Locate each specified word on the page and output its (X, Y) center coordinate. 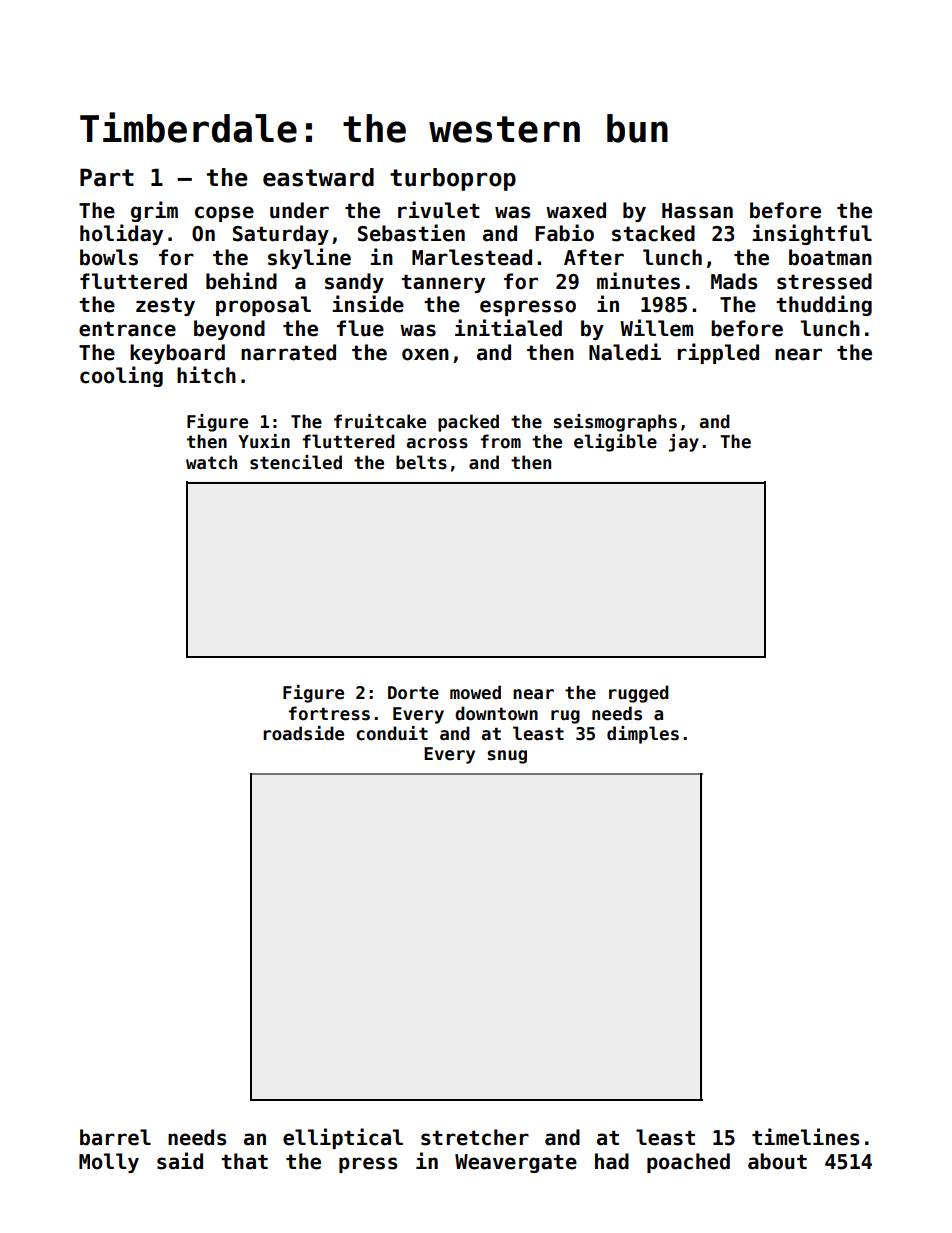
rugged (639, 694)
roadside (303, 733)
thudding (824, 305)
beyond (229, 330)
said (180, 1161)
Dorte (413, 693)
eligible (615, 443)
